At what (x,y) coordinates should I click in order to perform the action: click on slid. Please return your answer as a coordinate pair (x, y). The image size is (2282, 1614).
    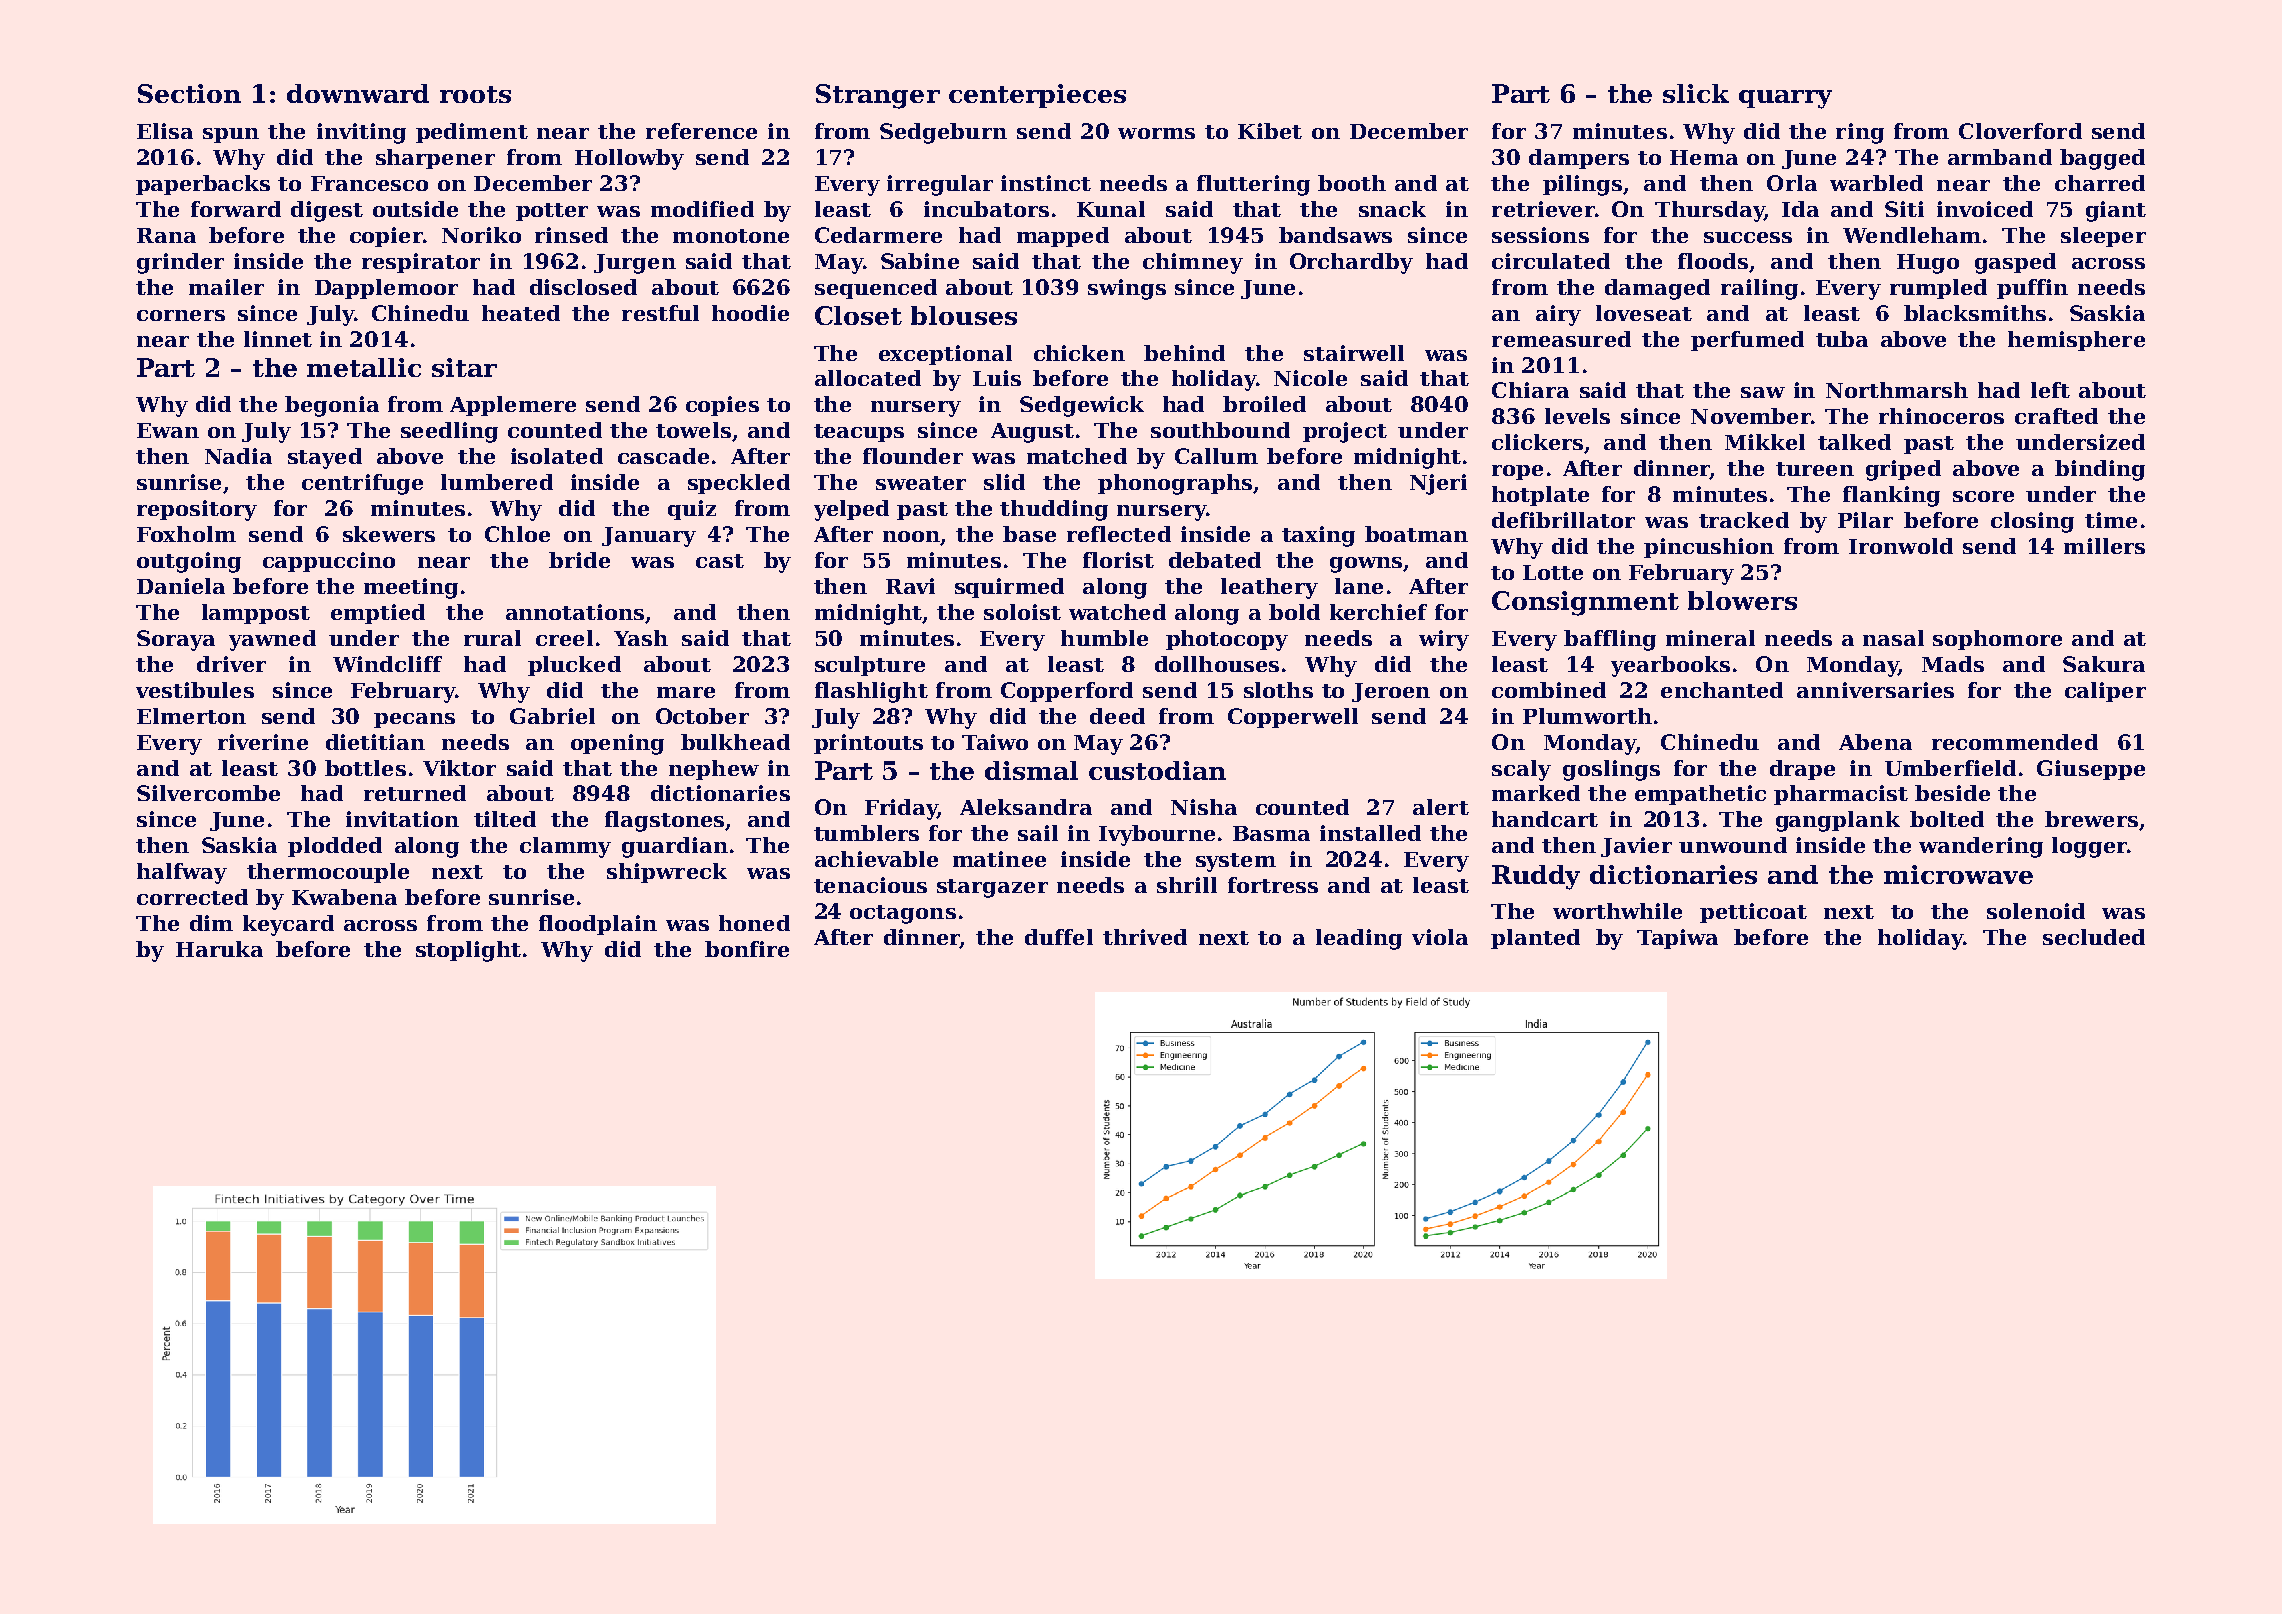
    Looking at the image, I should click on (1004, 482).
